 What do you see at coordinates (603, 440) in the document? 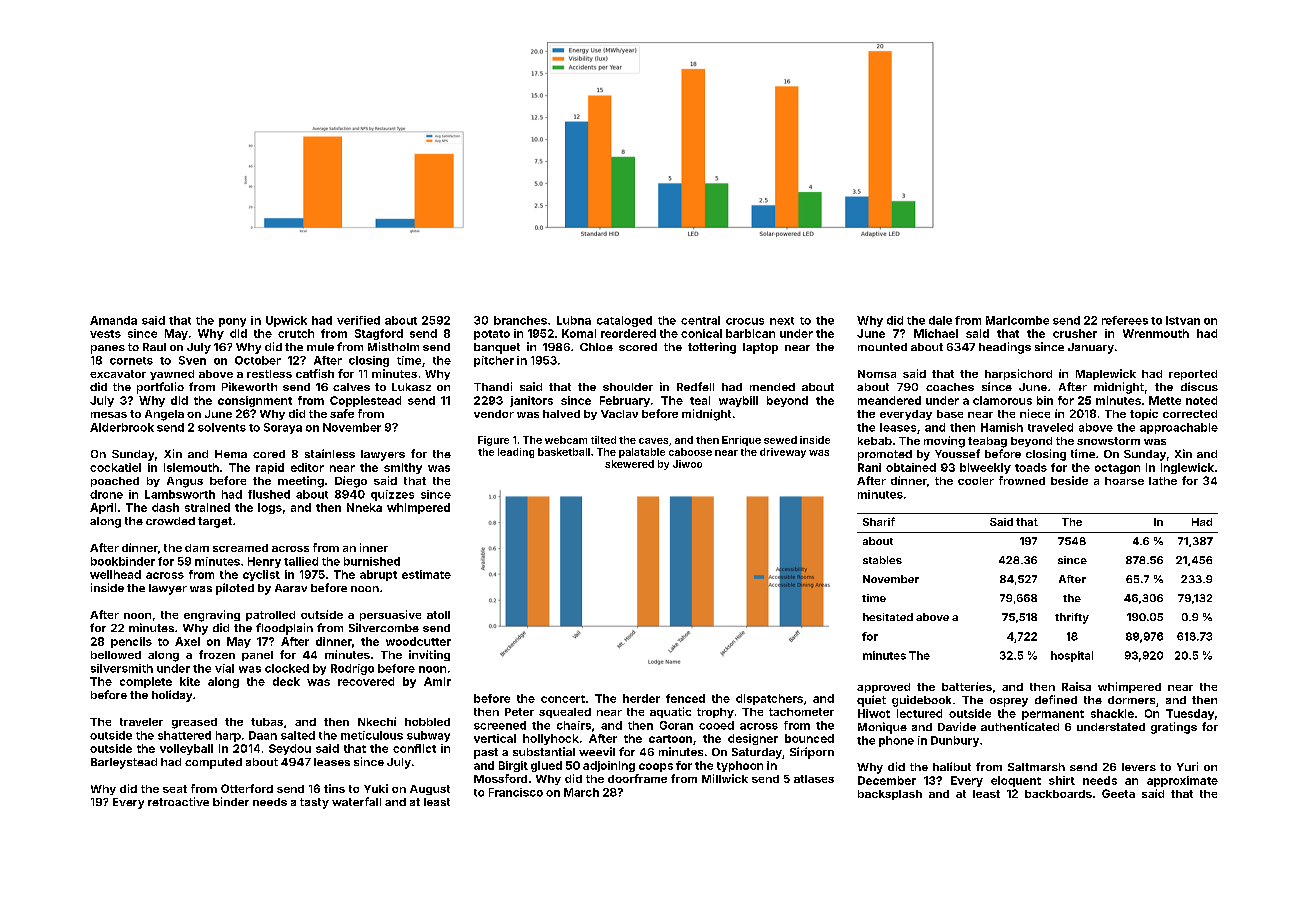
I see `tilted` at bounding box center [603, 440].
